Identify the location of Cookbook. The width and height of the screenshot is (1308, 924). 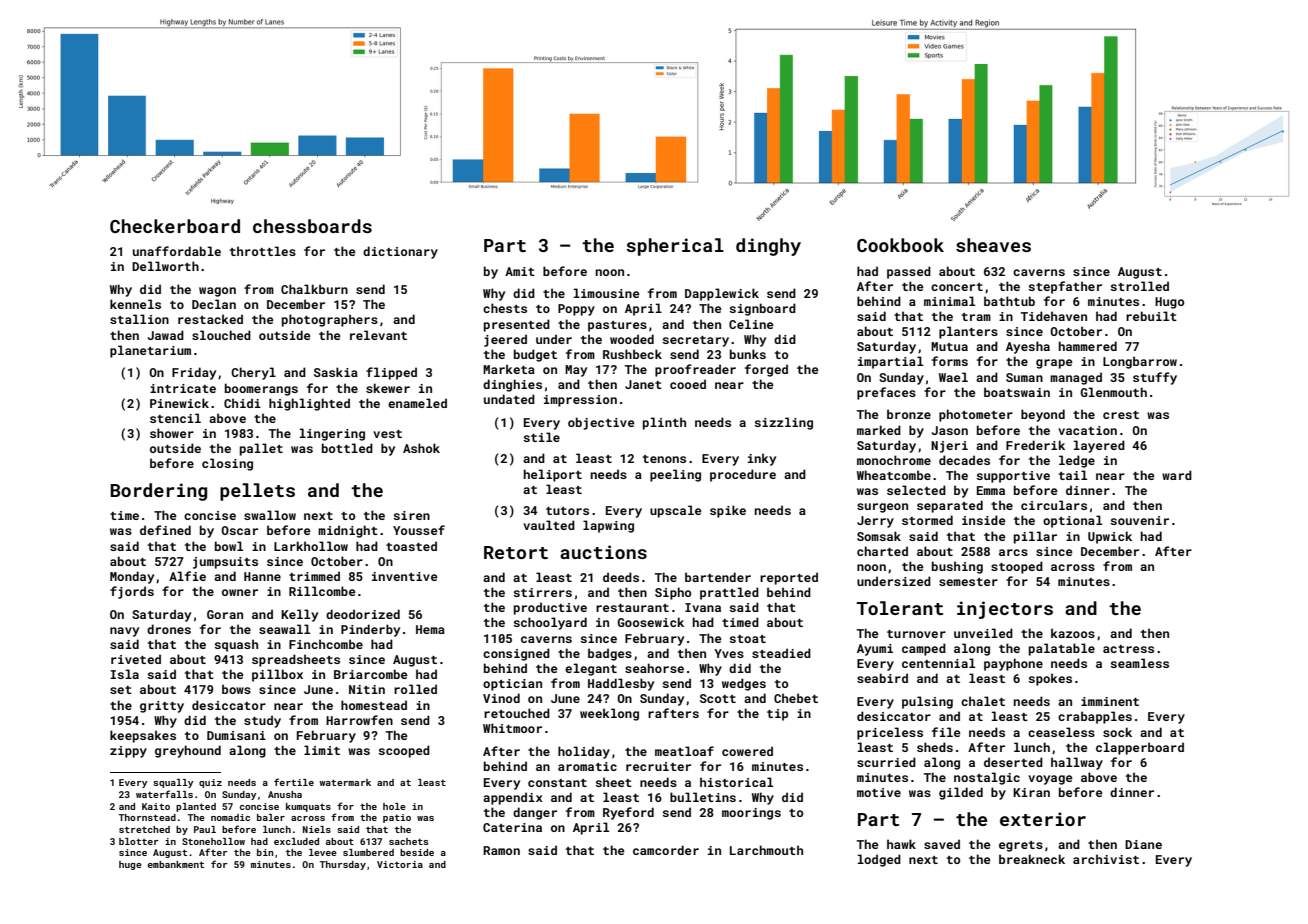
(900, 245).
